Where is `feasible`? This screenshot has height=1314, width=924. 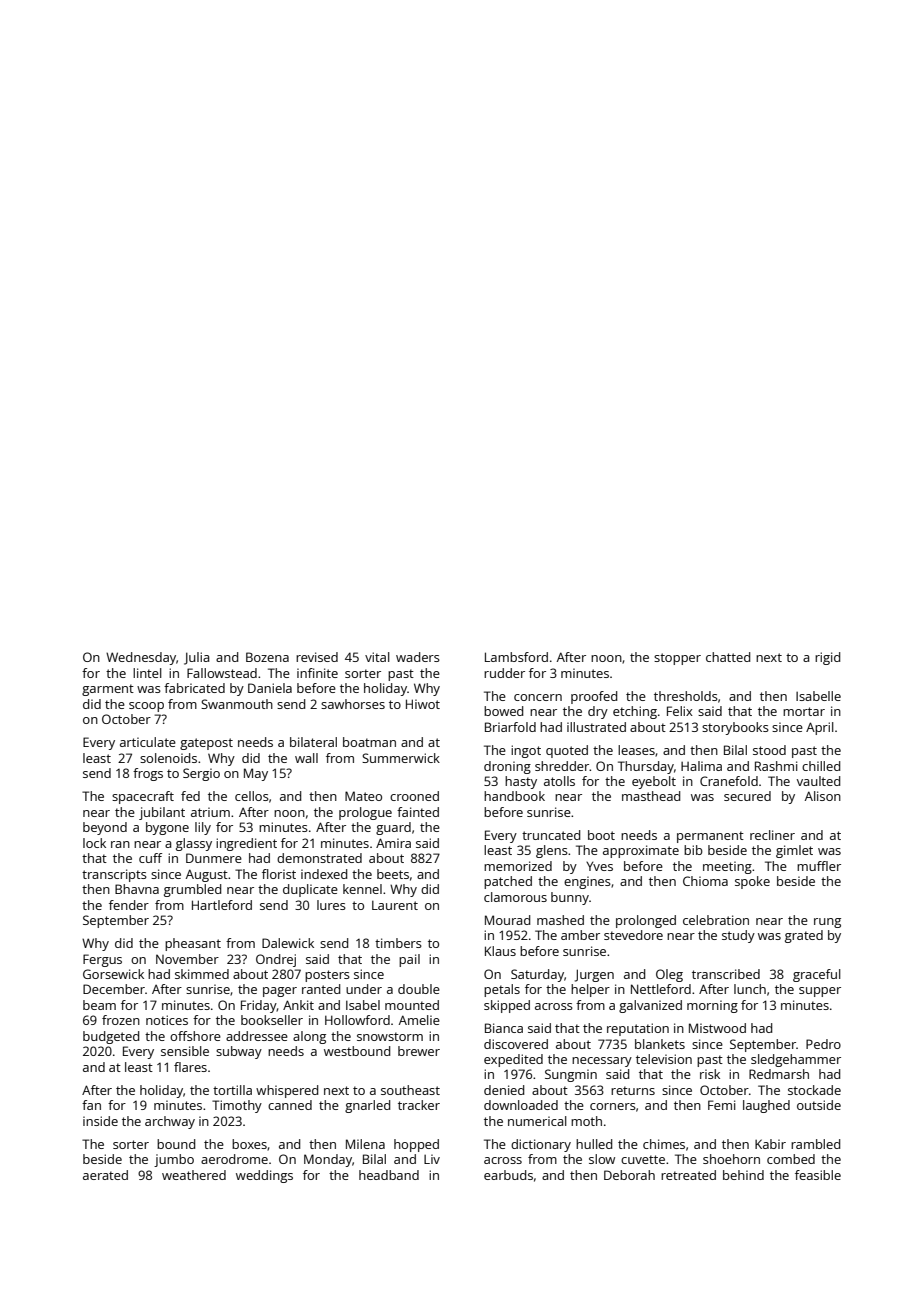
feasible is located at coordinates (818, 1175).
